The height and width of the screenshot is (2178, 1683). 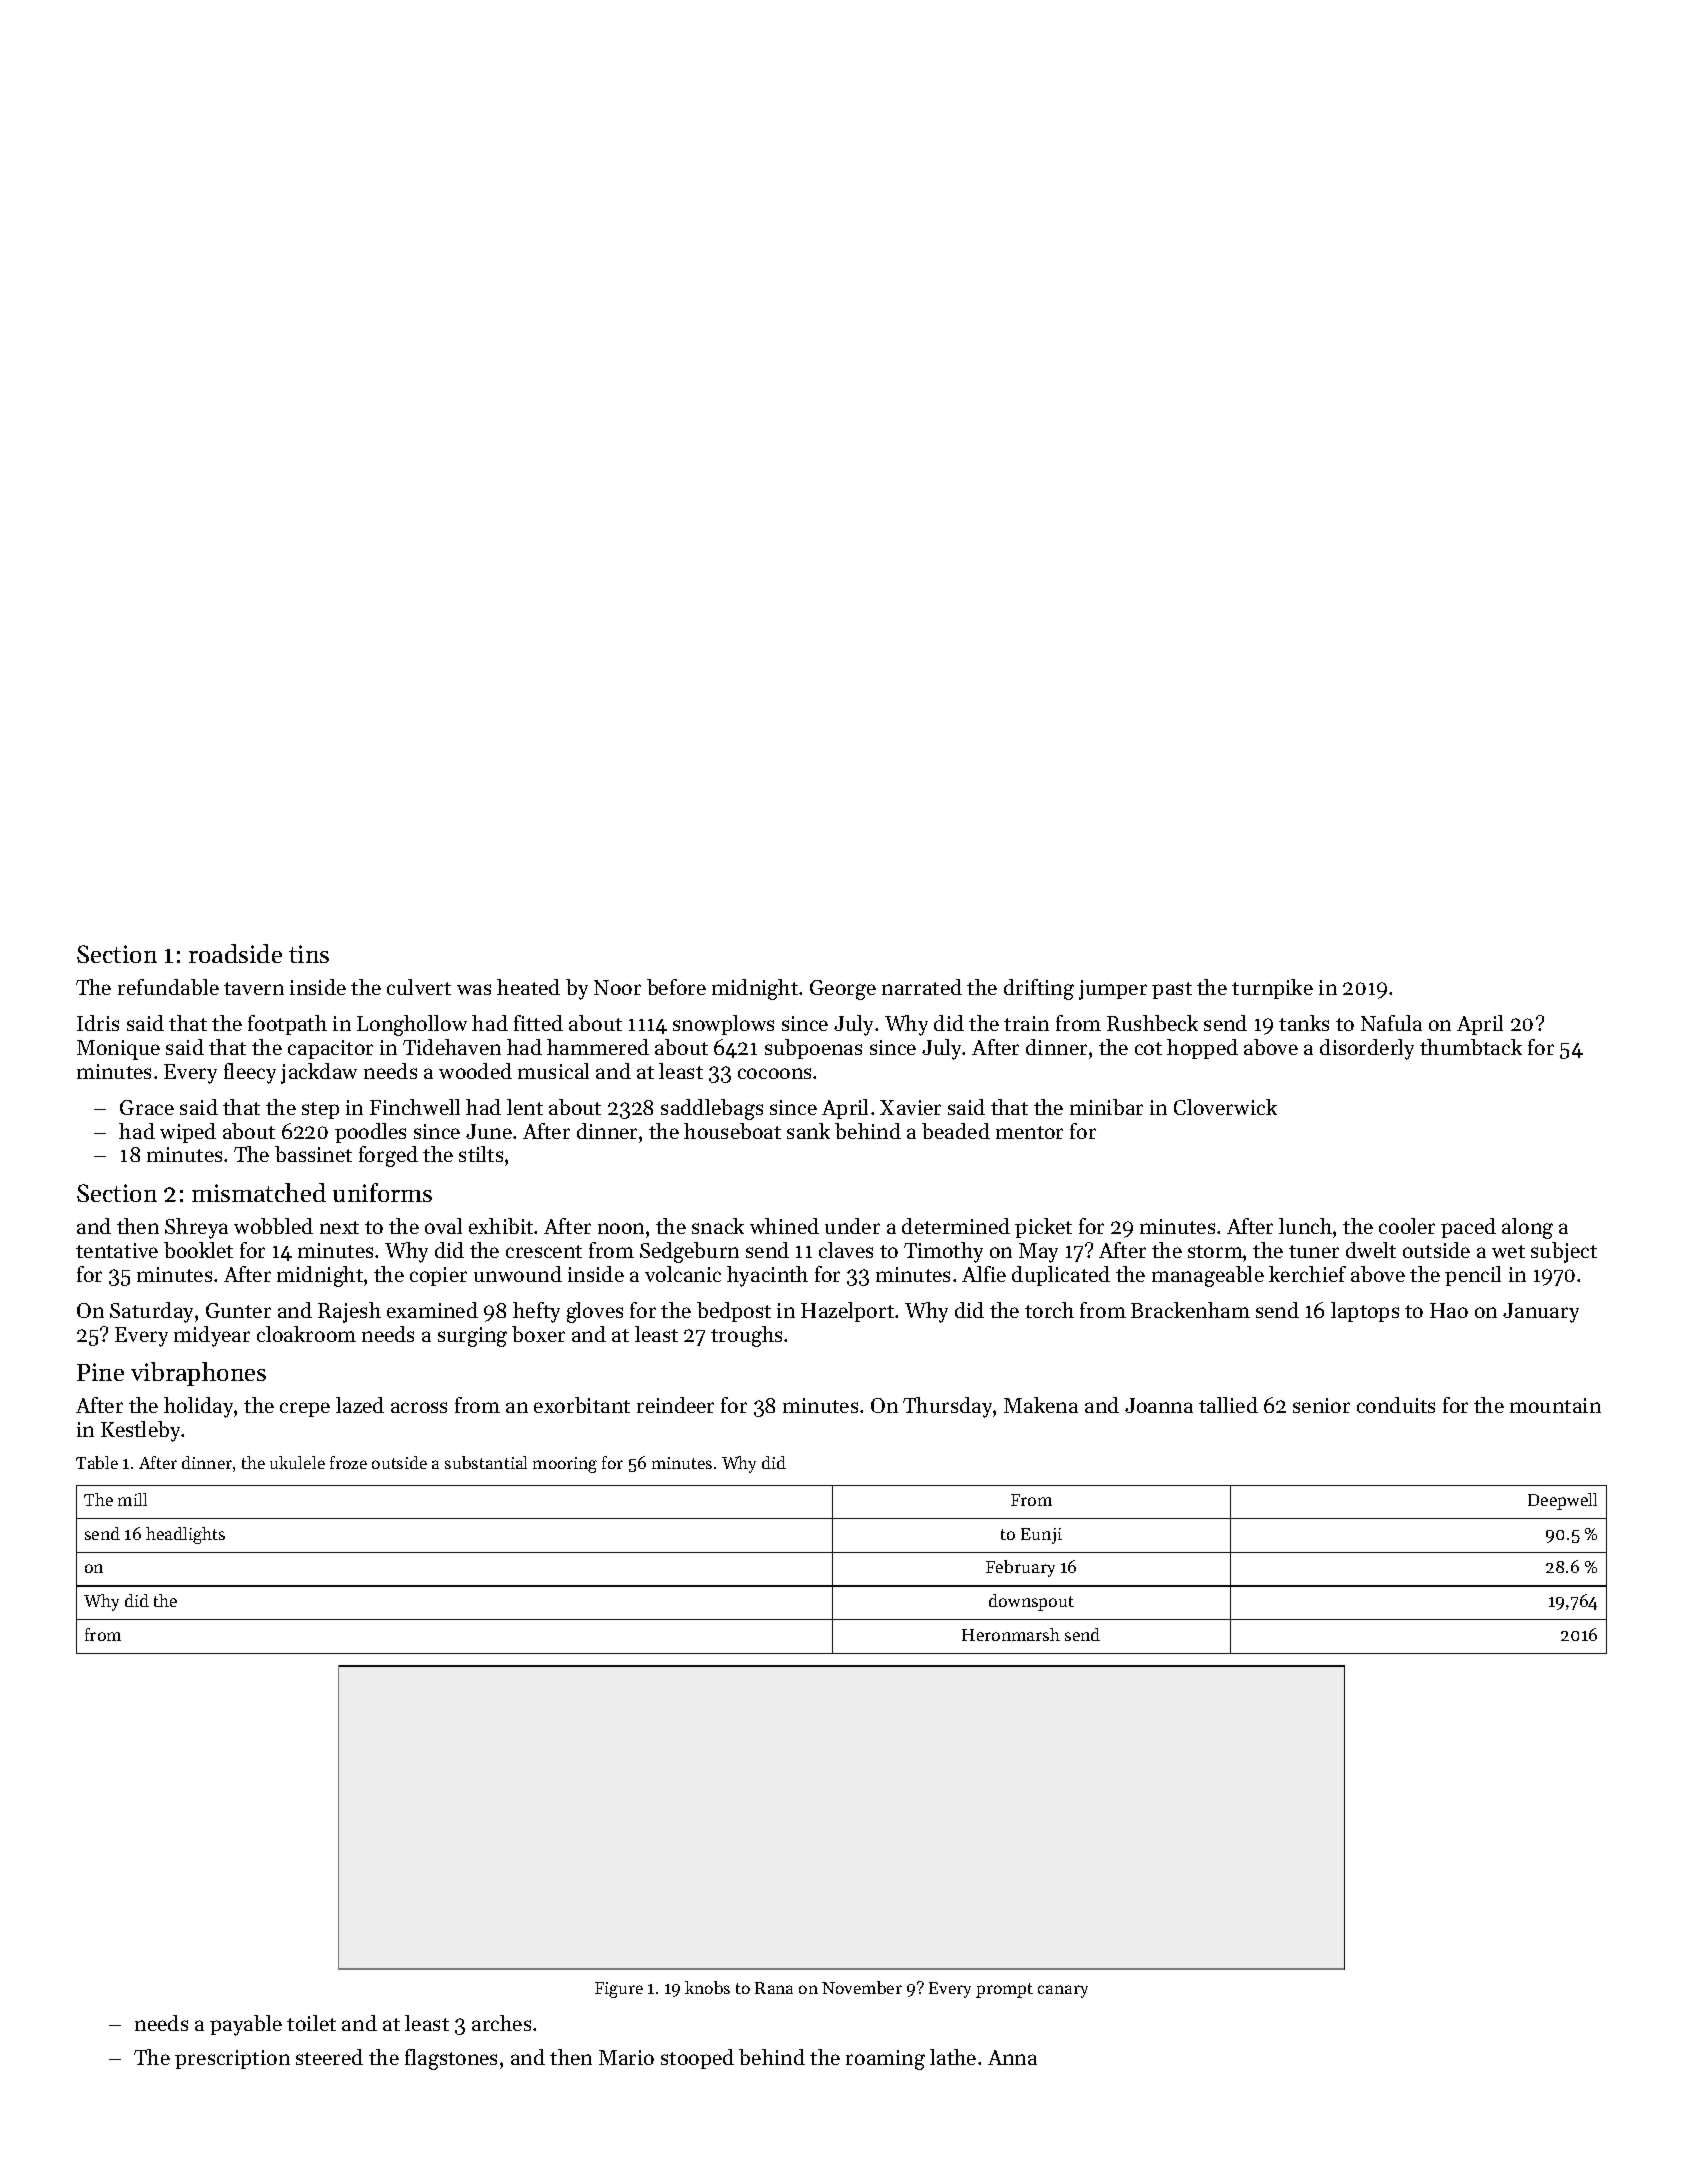 I want to click on canary, so click(x=1063, y=1991).
